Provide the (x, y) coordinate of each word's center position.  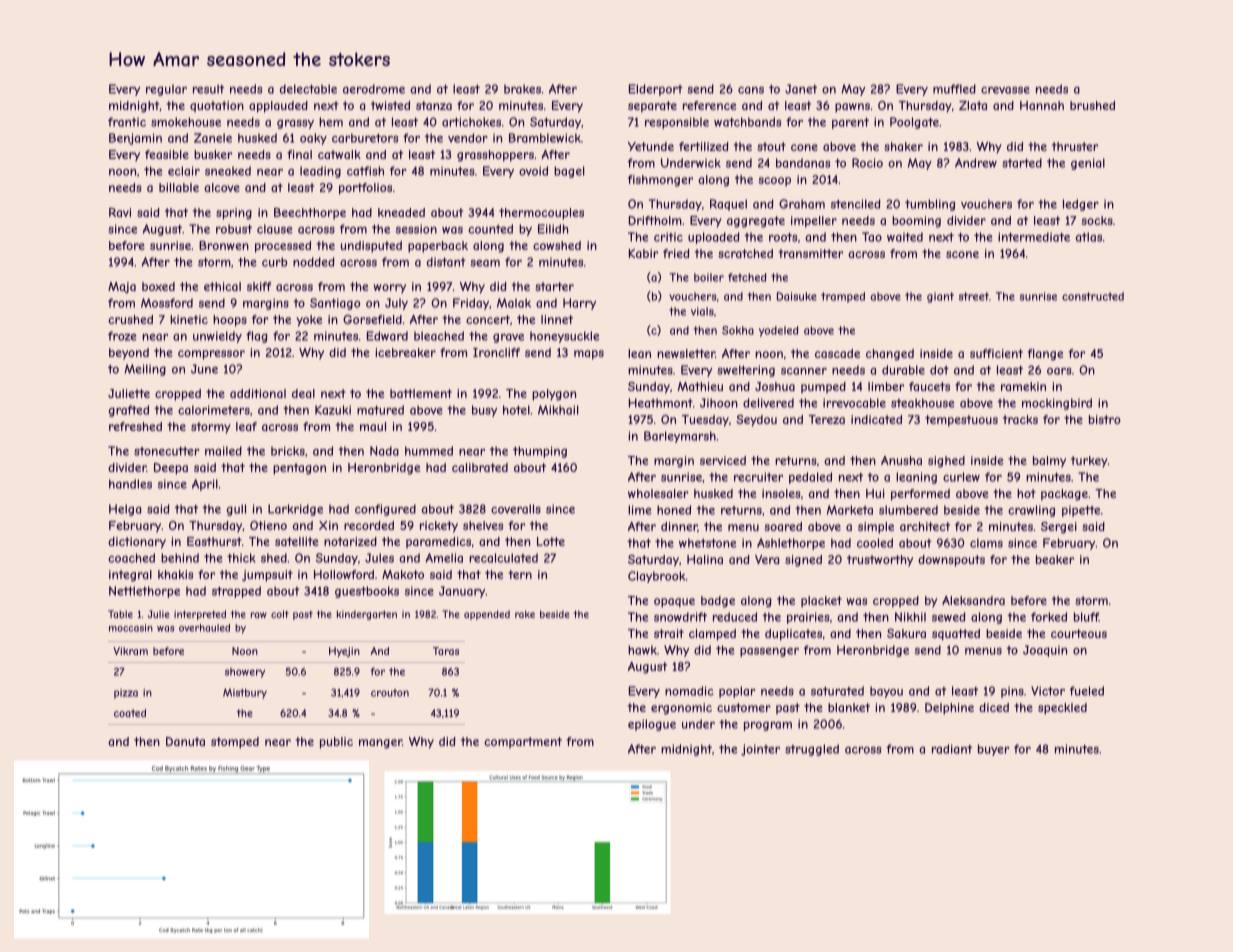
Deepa (171, 469)
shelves (483, 525)
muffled (954, 89)
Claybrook (656, 577)
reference (709, 105)
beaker (1055, 559)
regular (166, 90)
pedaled (810, 478)
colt (280, 614)
